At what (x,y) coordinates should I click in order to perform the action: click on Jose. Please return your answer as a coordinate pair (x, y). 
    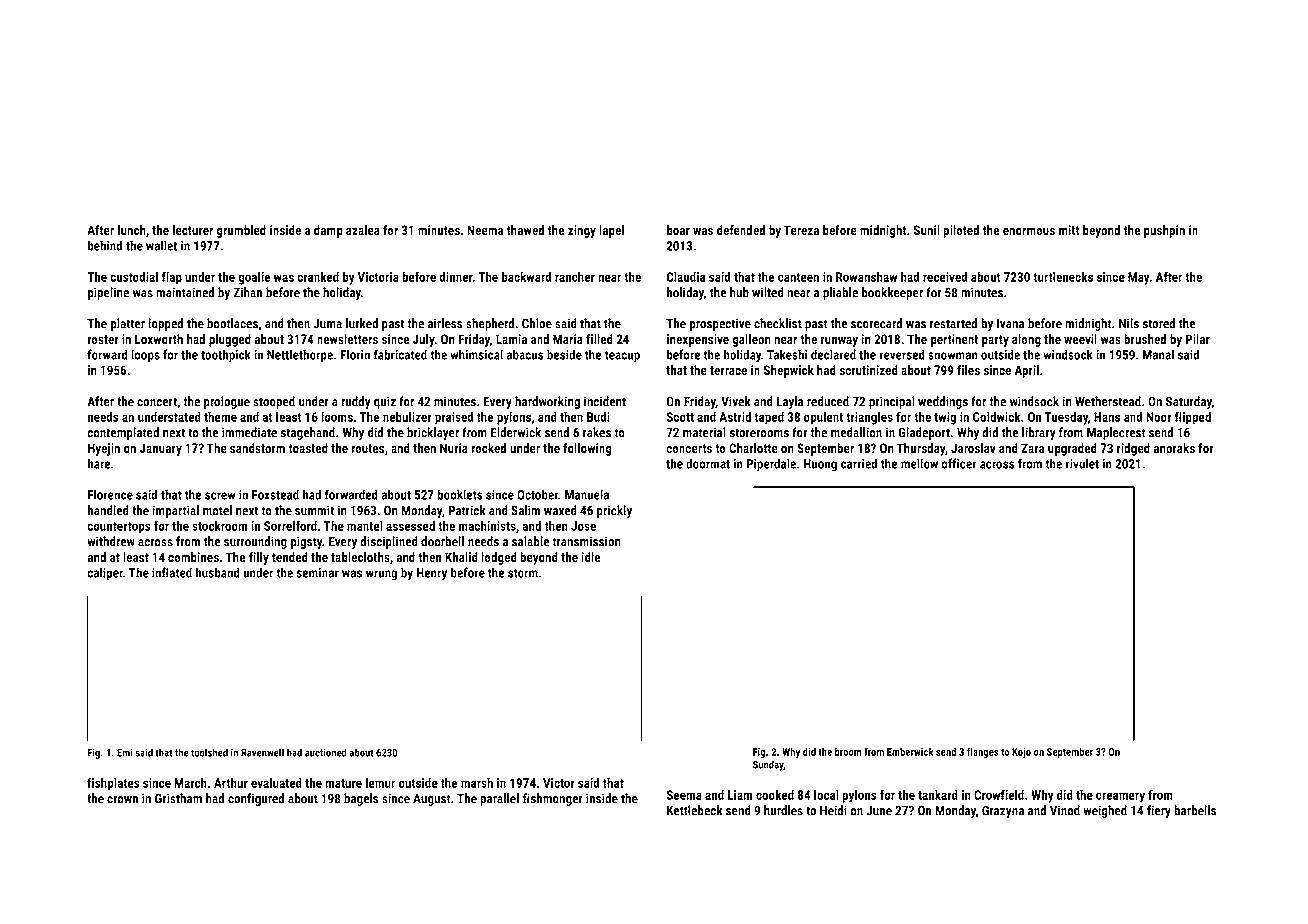
    Looking at the image, I should click on (583, 526).
